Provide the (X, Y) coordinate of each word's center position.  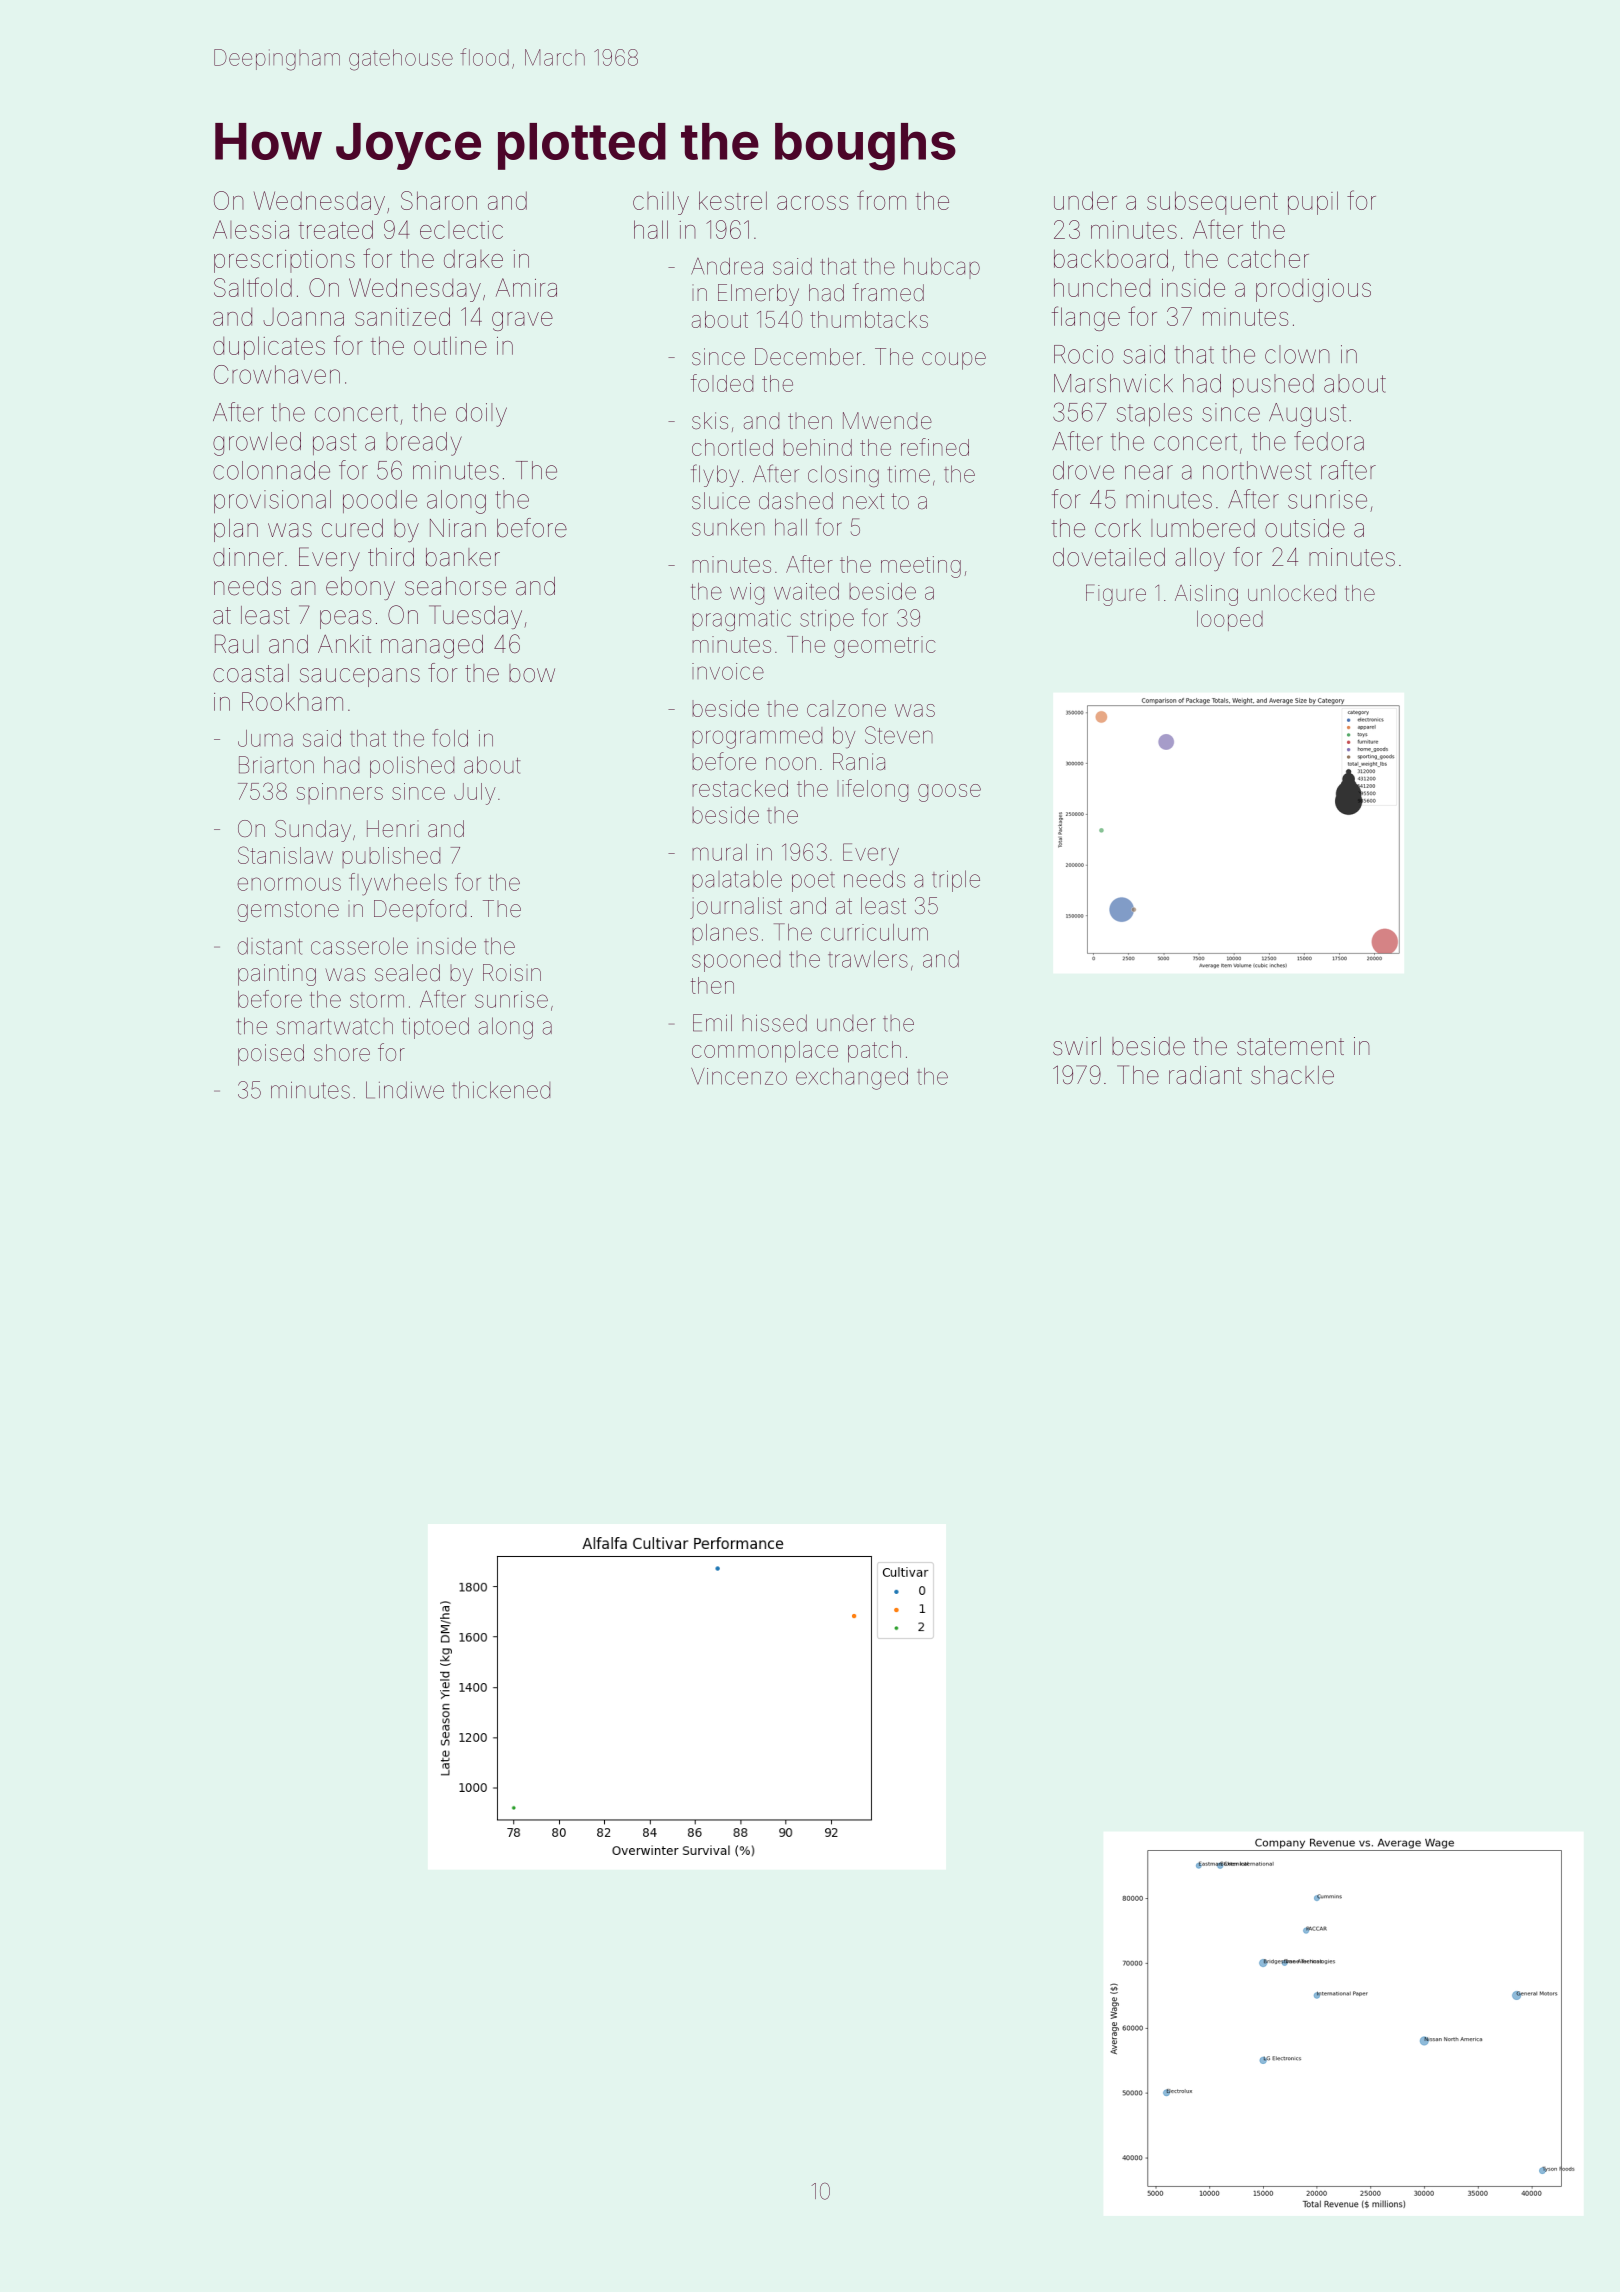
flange (1086, 318)
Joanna (303, 317)
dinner (248, 557)
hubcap (942, 268)
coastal (251, 673)
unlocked (1292, 593)
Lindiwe (405, 1090)
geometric (885, 647)
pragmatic (741, 620)
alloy (1200, 559)
